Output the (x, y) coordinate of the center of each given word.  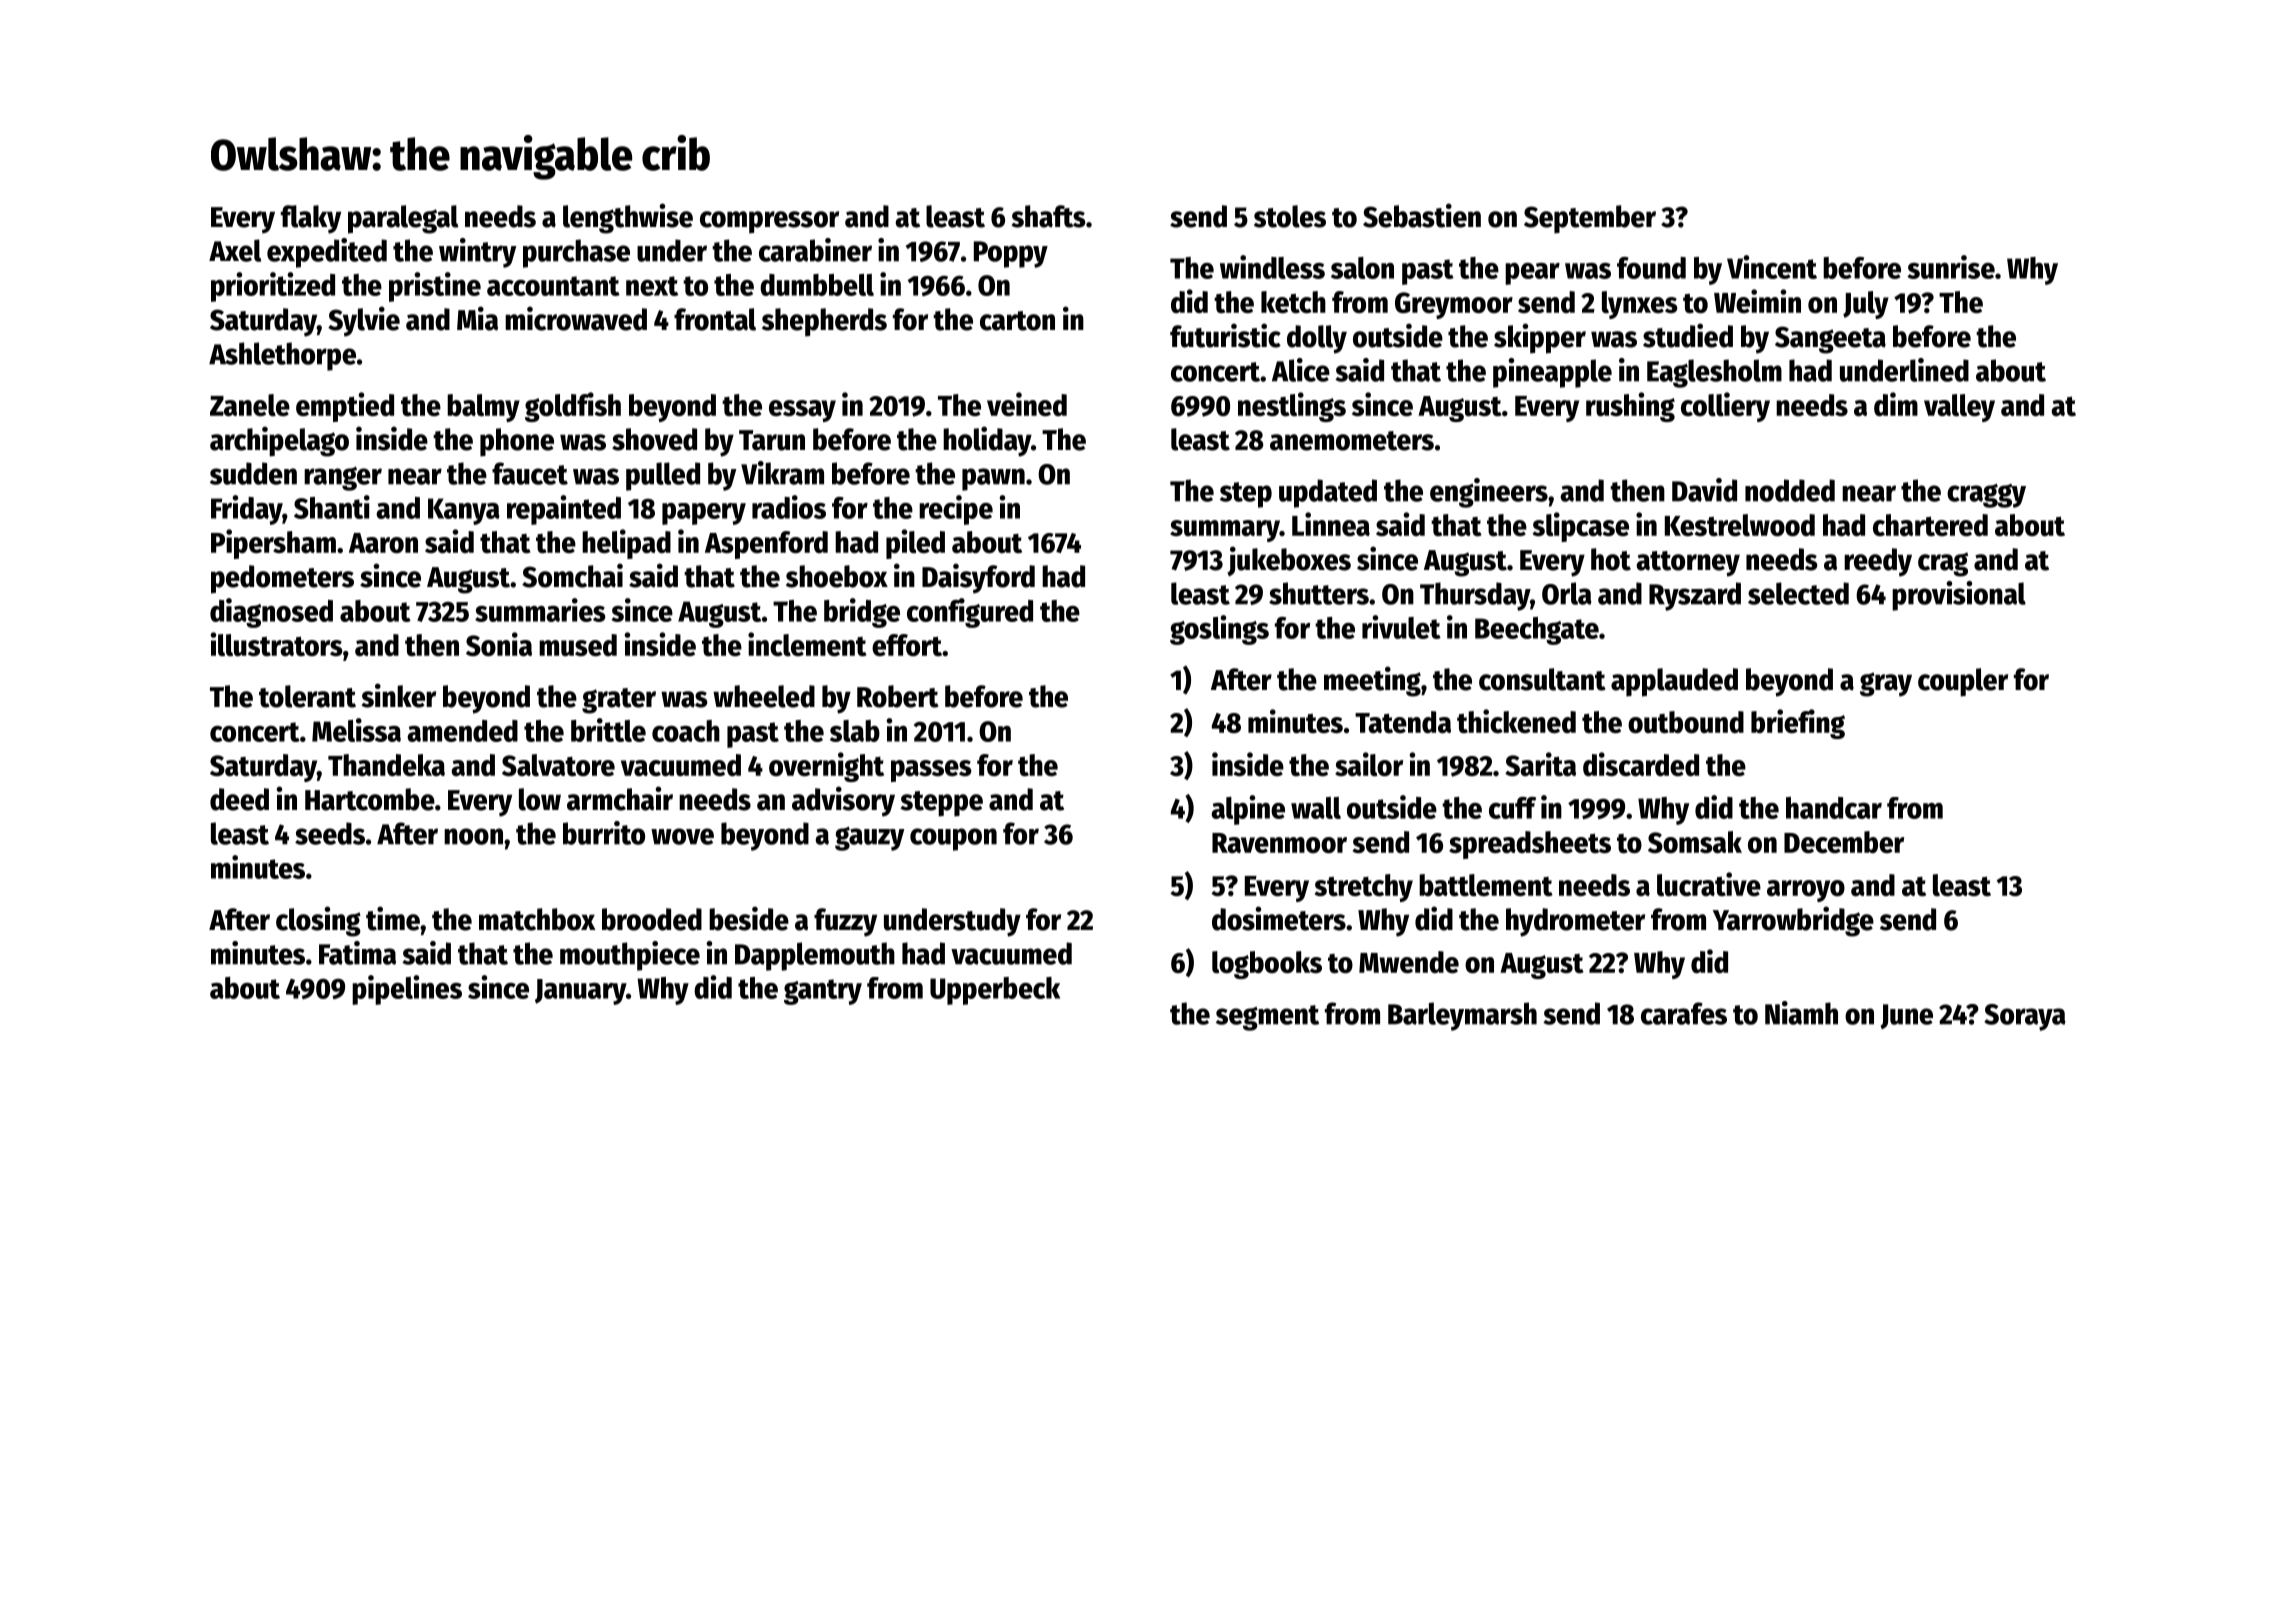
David (1704, 490)
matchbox (537, 919)
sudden (253, 473)
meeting (1372, 681)
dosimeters (1279, 918)
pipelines (407, 990)
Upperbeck (995, 991)
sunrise (1951, 267)
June (1907, 1016)
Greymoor (1454, 305)
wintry (477, 253)
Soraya (2025, 1017)
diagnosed (271, 613)
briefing (1798, 724)
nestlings (1292, 407)
